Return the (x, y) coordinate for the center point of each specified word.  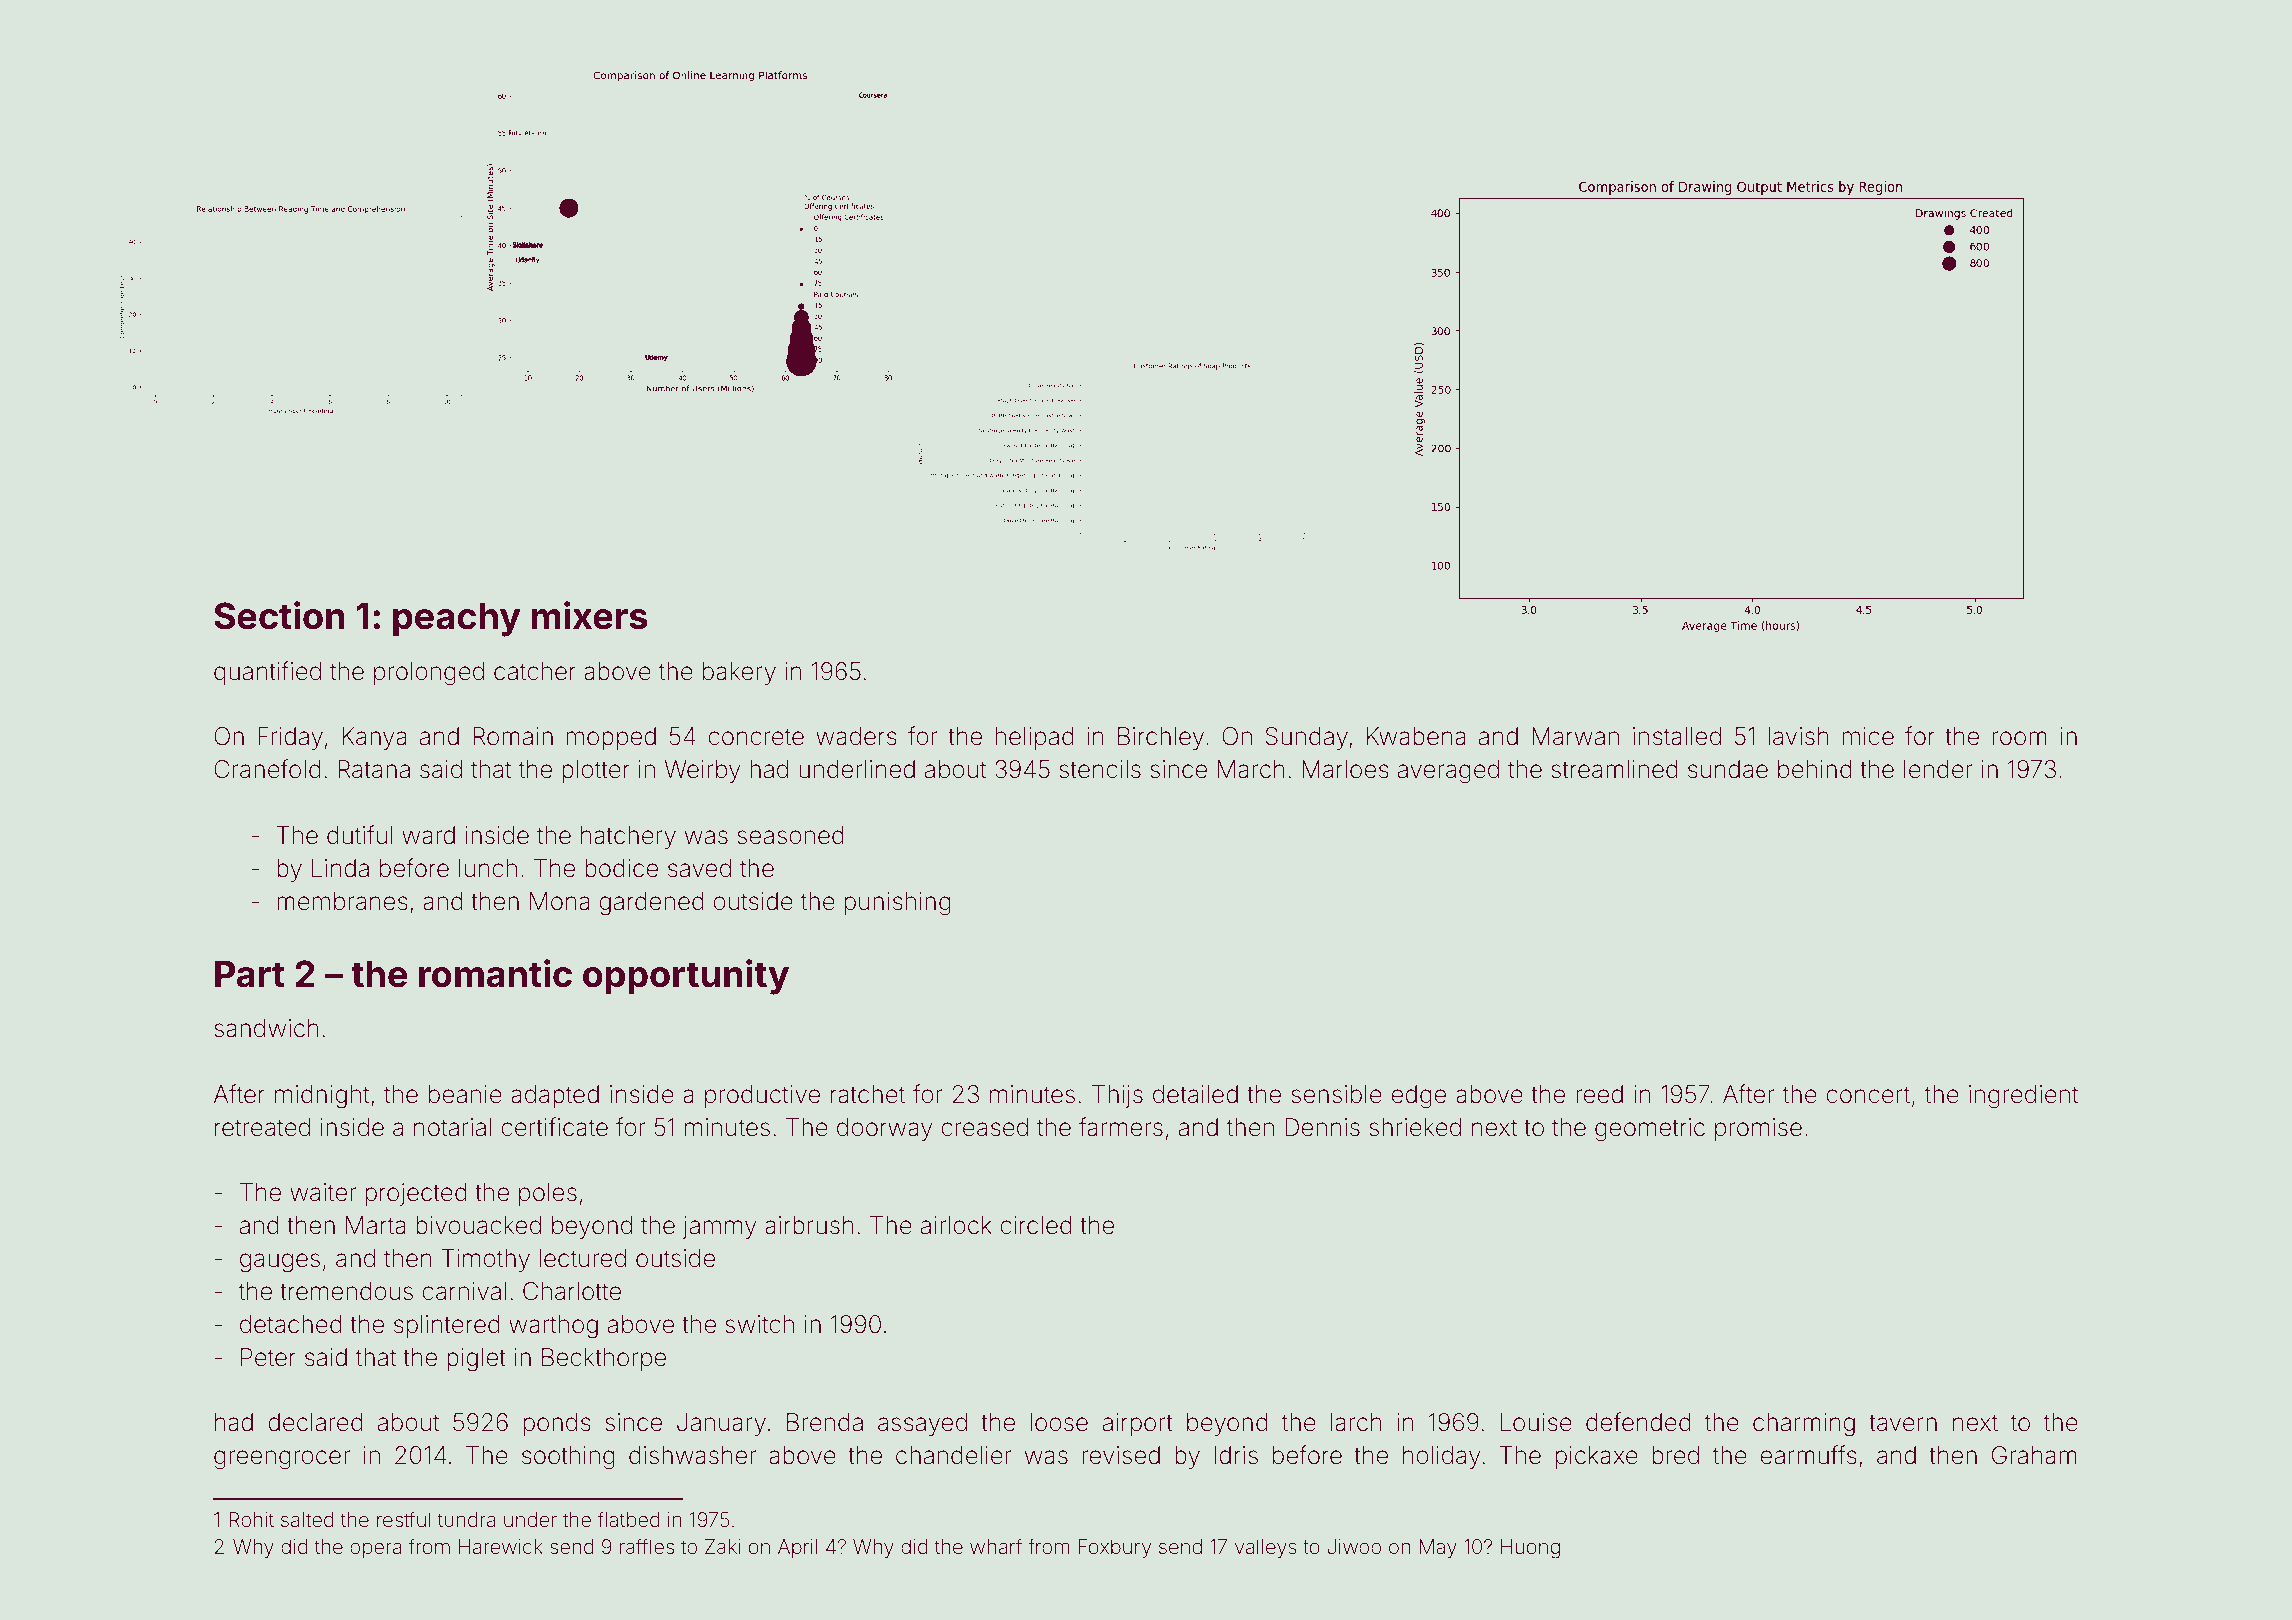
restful (404, 1519)
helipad (1035, 738)
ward (428, 835)
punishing (898, 904)
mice (1868, 736)
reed (1599, 1094)
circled (1036, 1225)
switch (759, 1324)
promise (1758, 1129)
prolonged (429, 674)
